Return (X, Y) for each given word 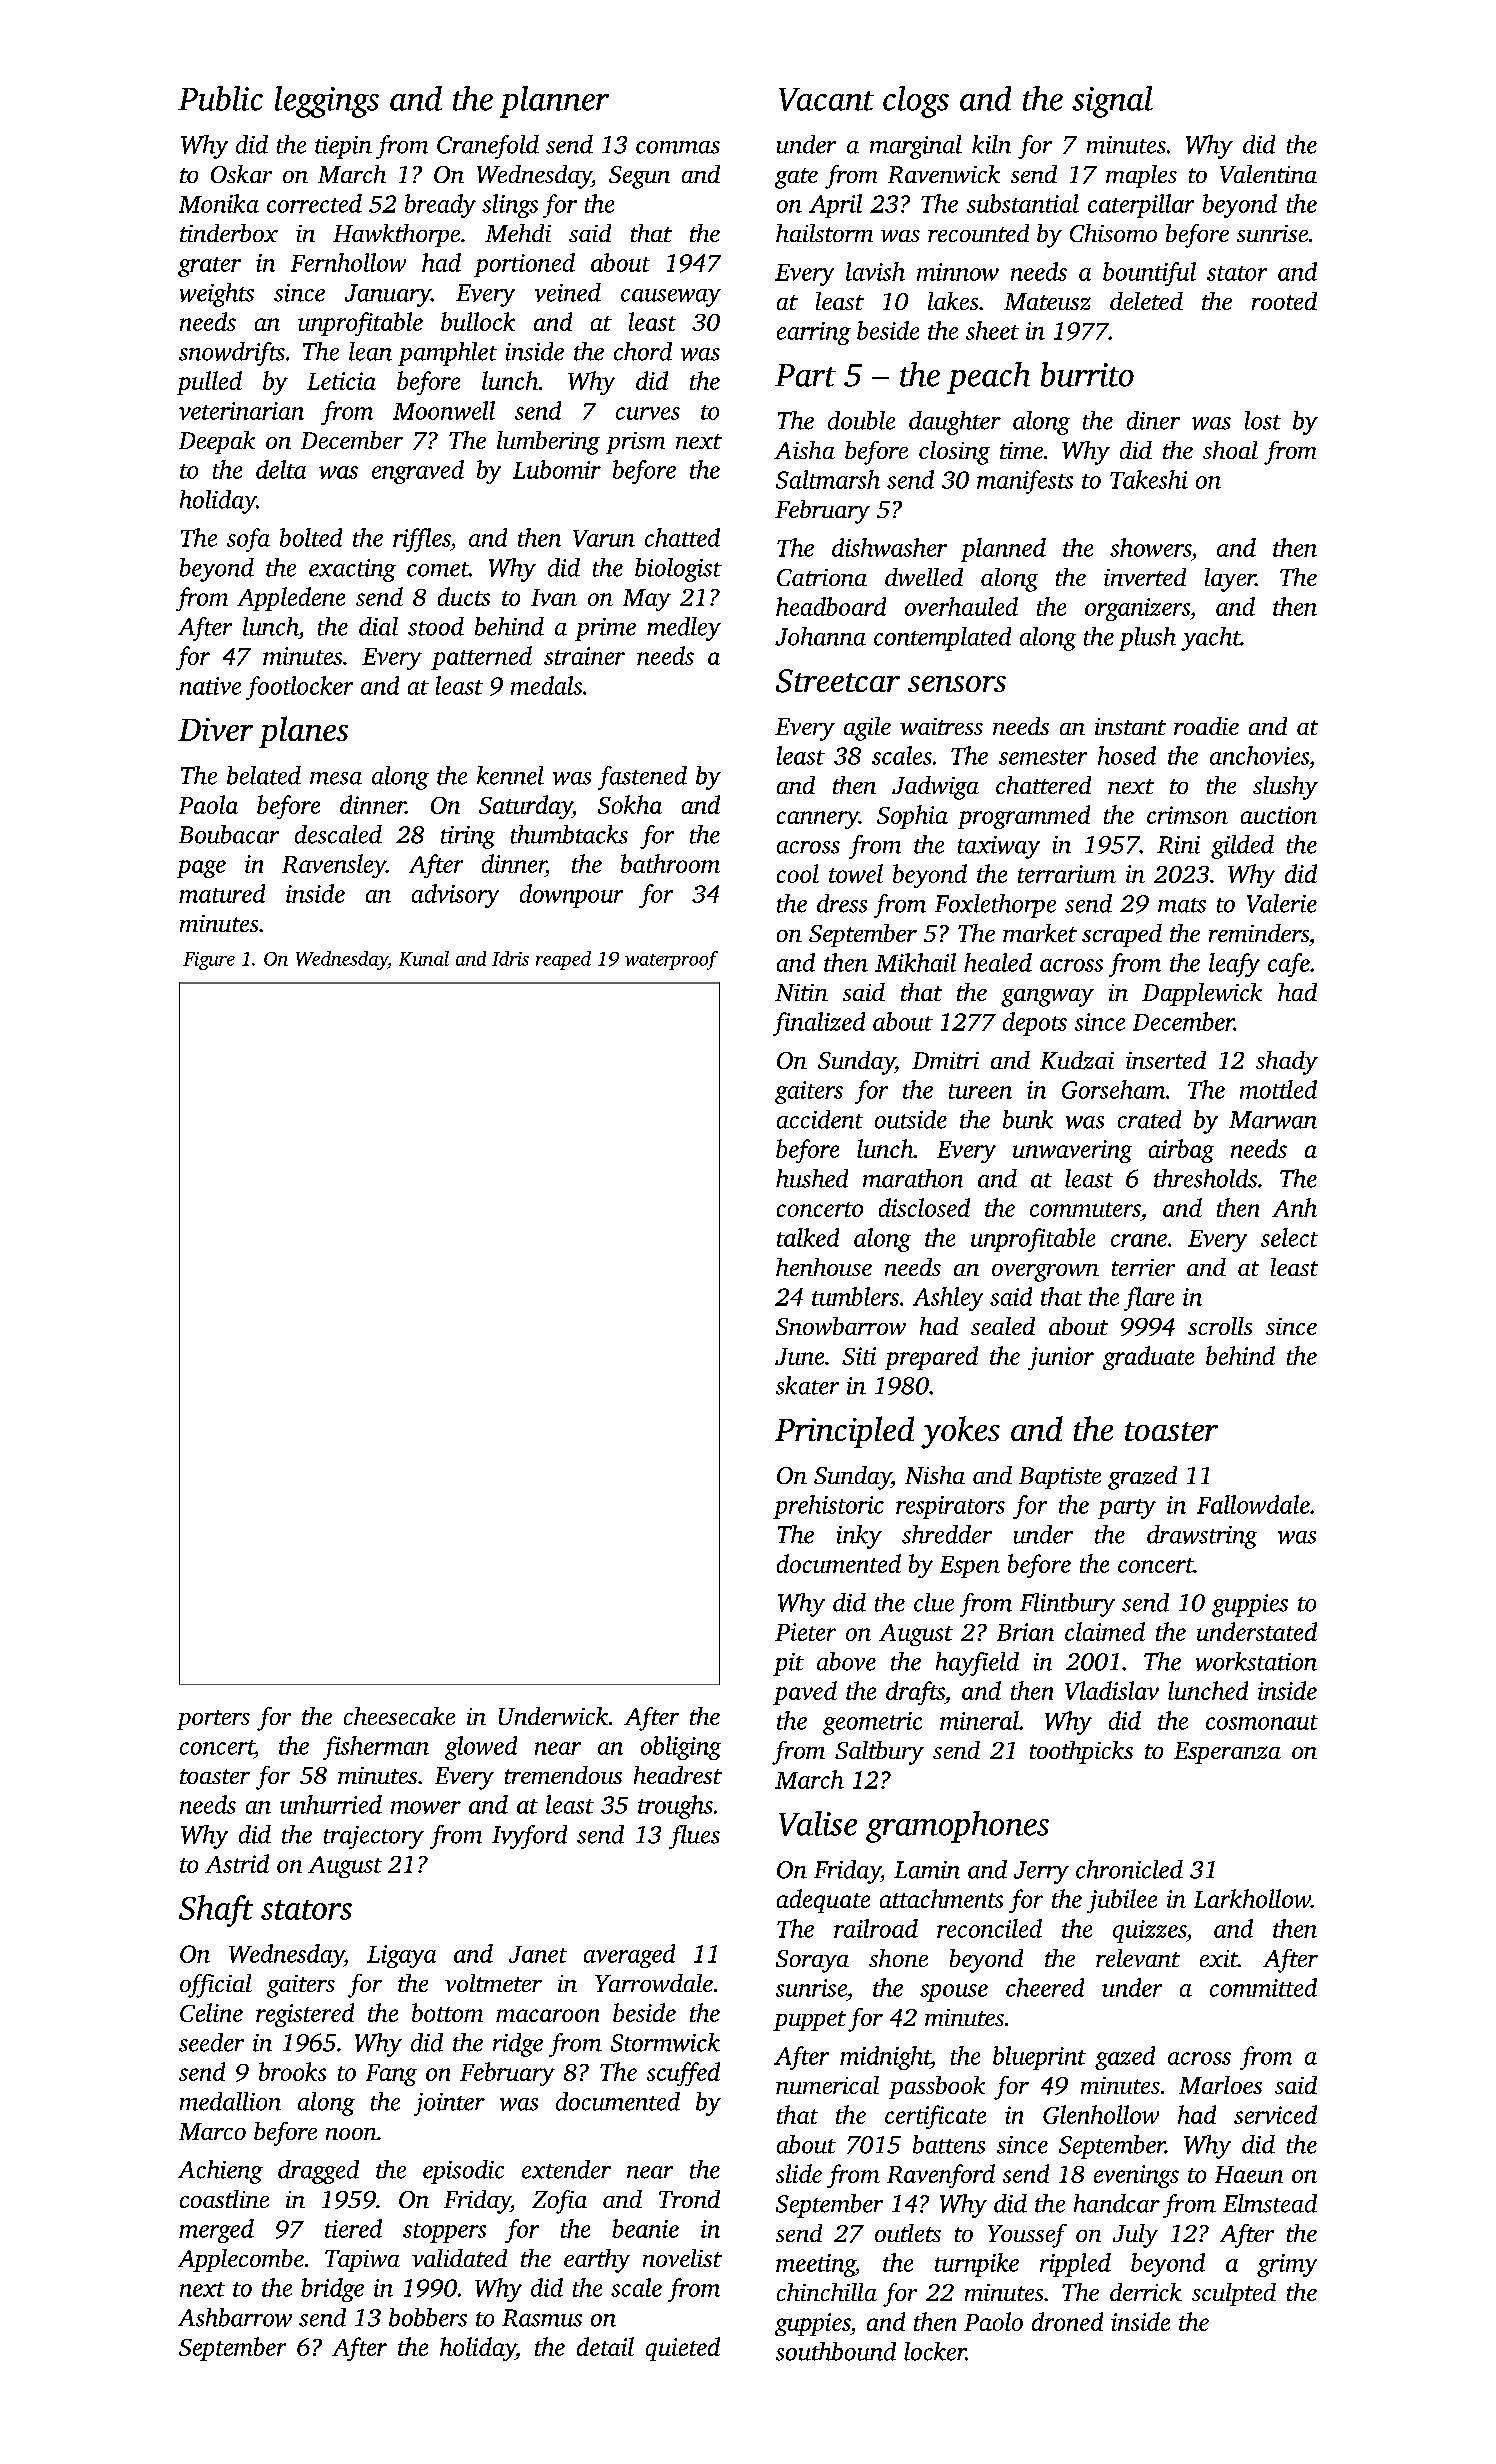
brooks (292, 2071)
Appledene (291, 599)
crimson (1187, 815)
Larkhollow (1252, 1898)
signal (1112, 102)
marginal (916, 147)
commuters (1085, 1209)
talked (808, 1237)
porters (213, 1720)
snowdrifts (232, 354)
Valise (818, 1823)
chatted (682, 537)
